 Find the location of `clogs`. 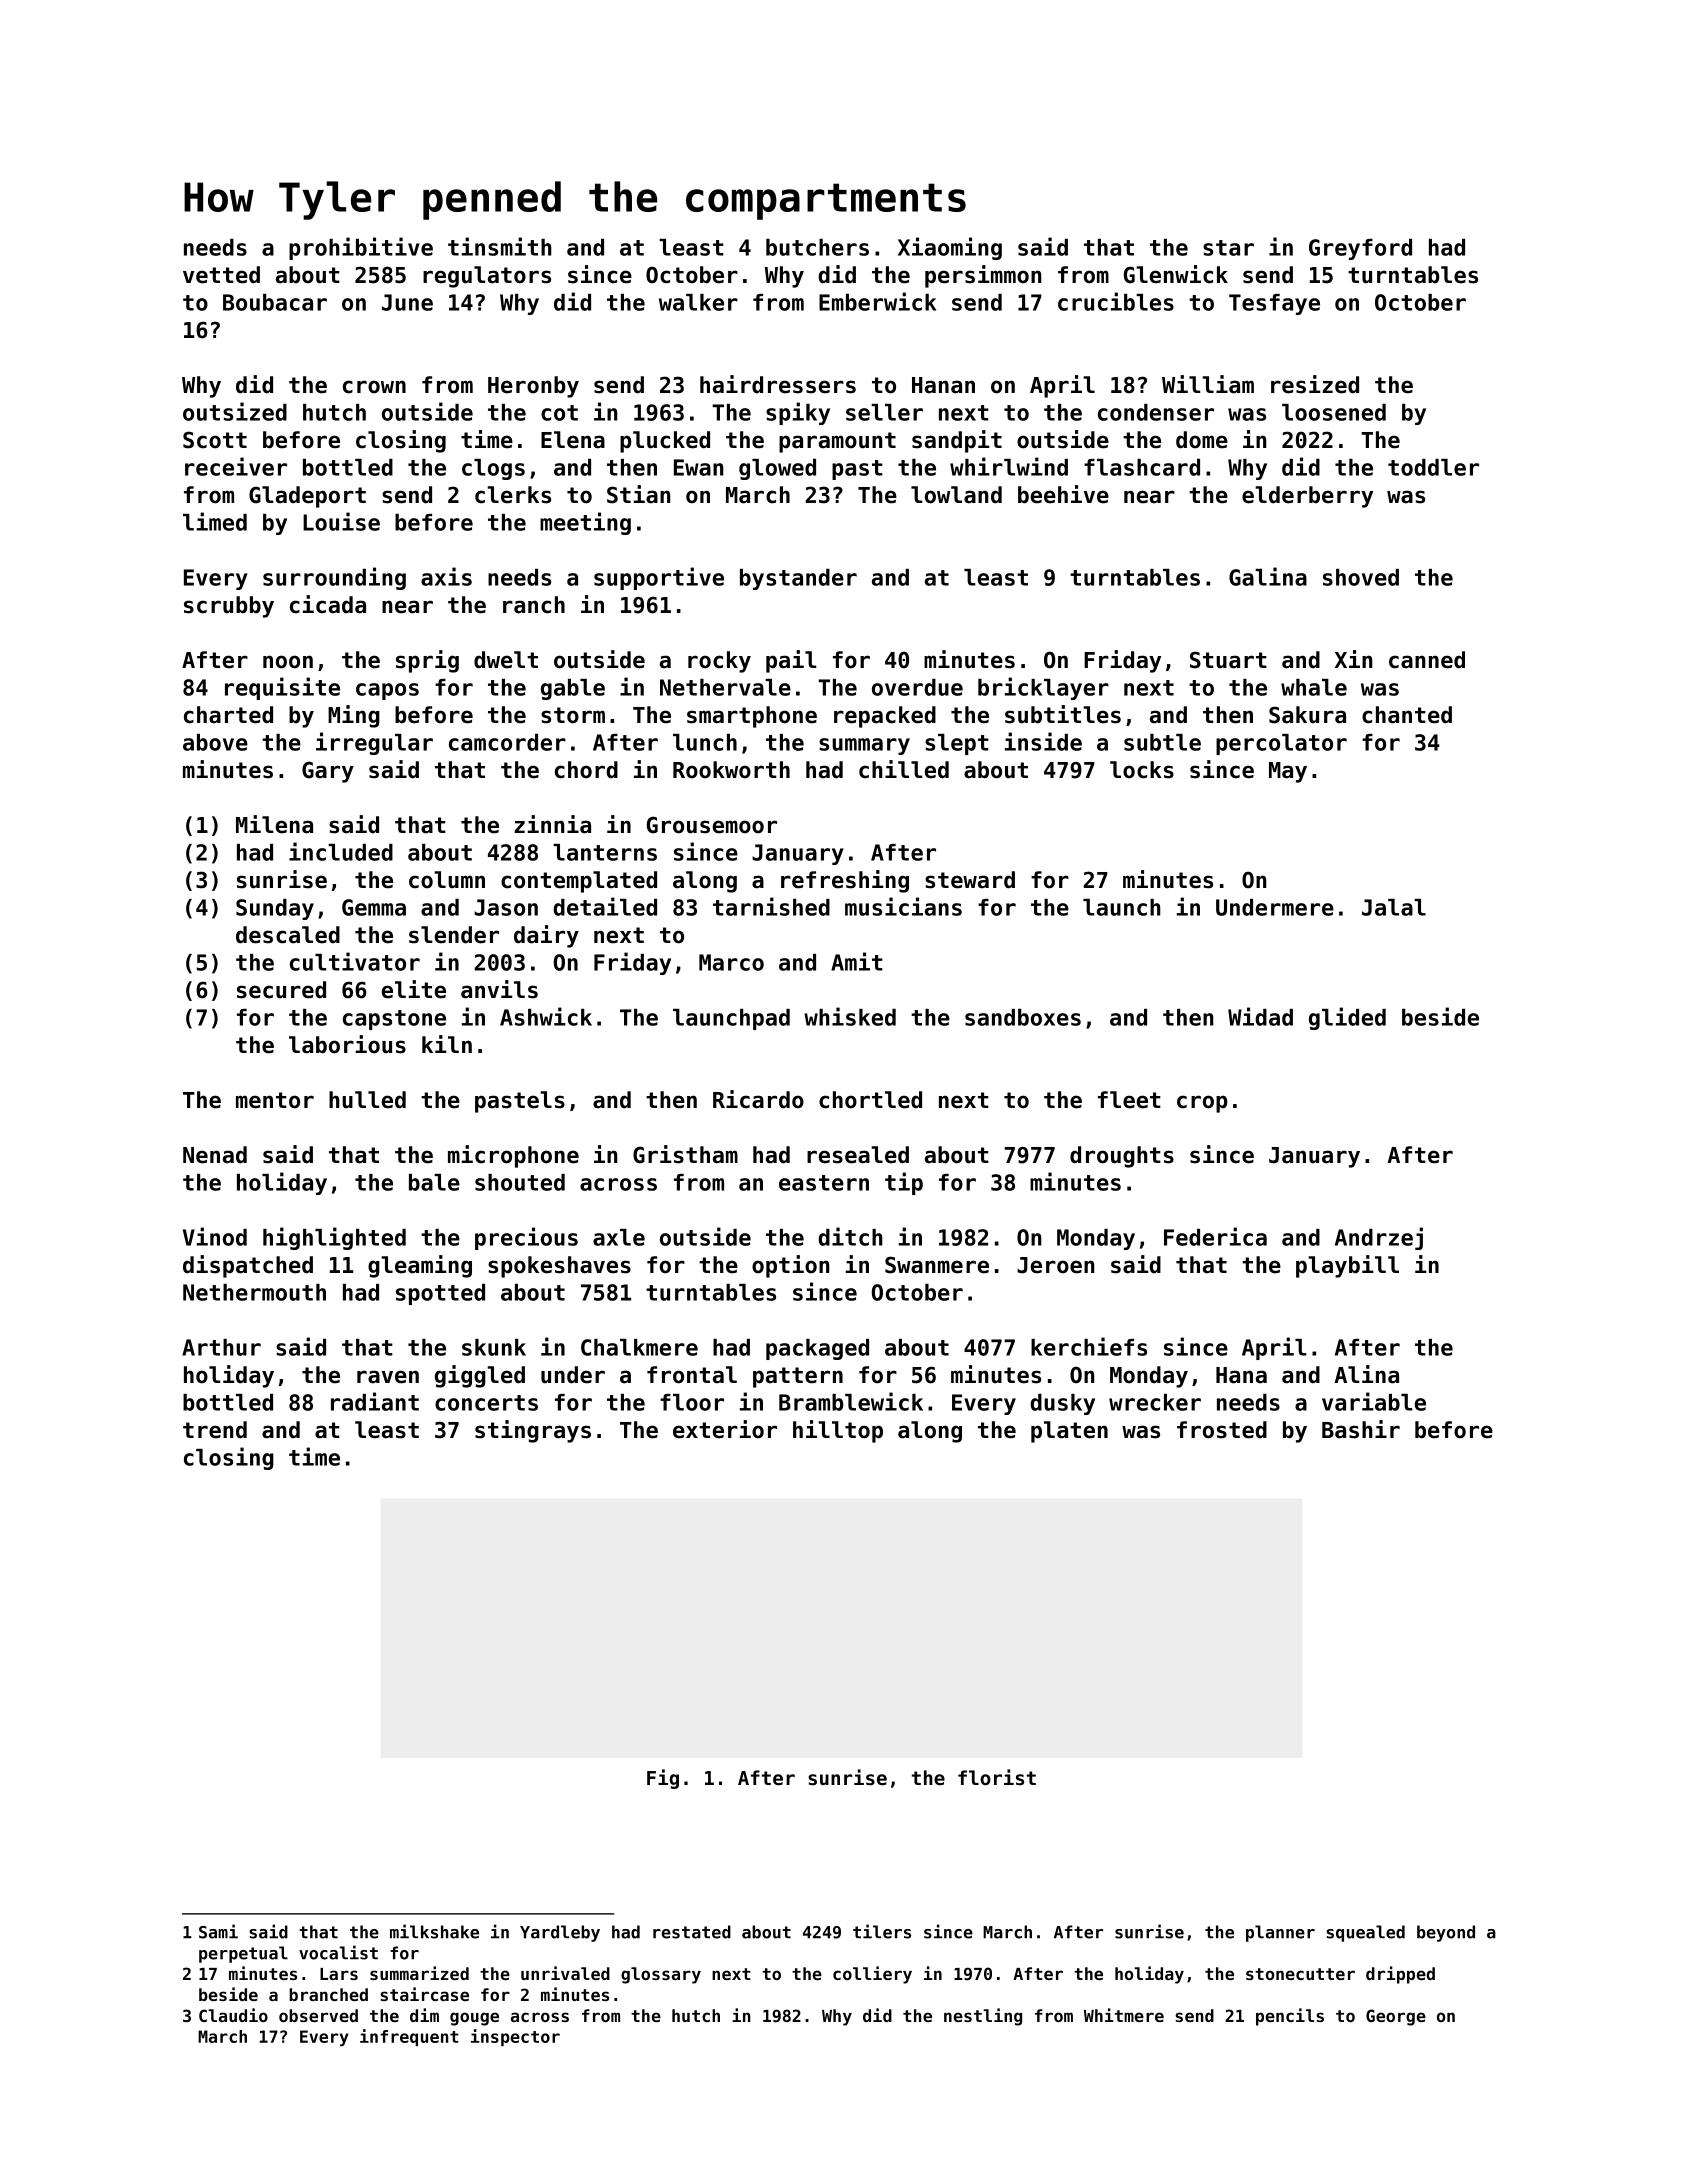

clogs is located at coordinates (493, 469).
